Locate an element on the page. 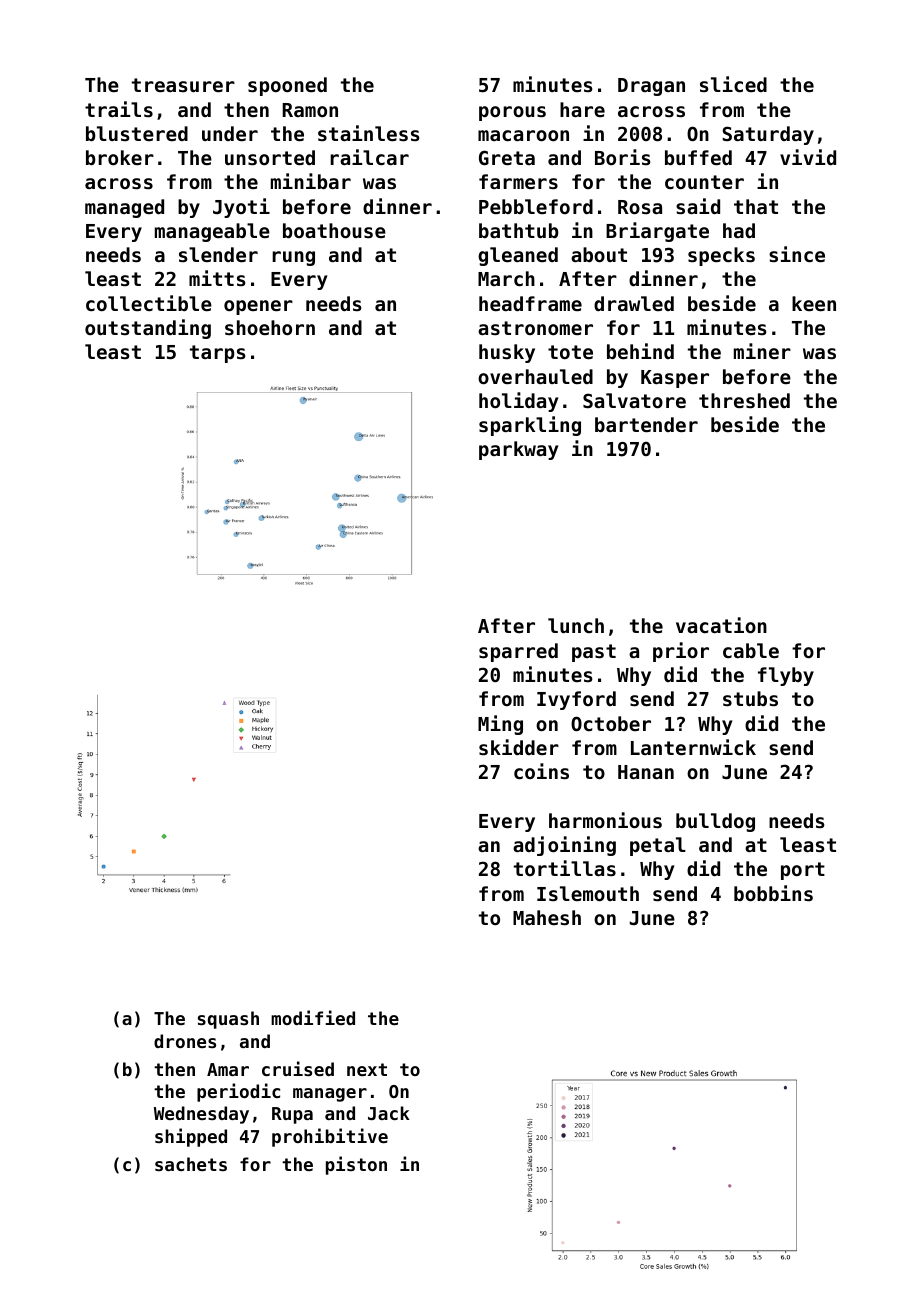 The image size is (924, 1311). Jack is located at coordinates (389, 1113).
